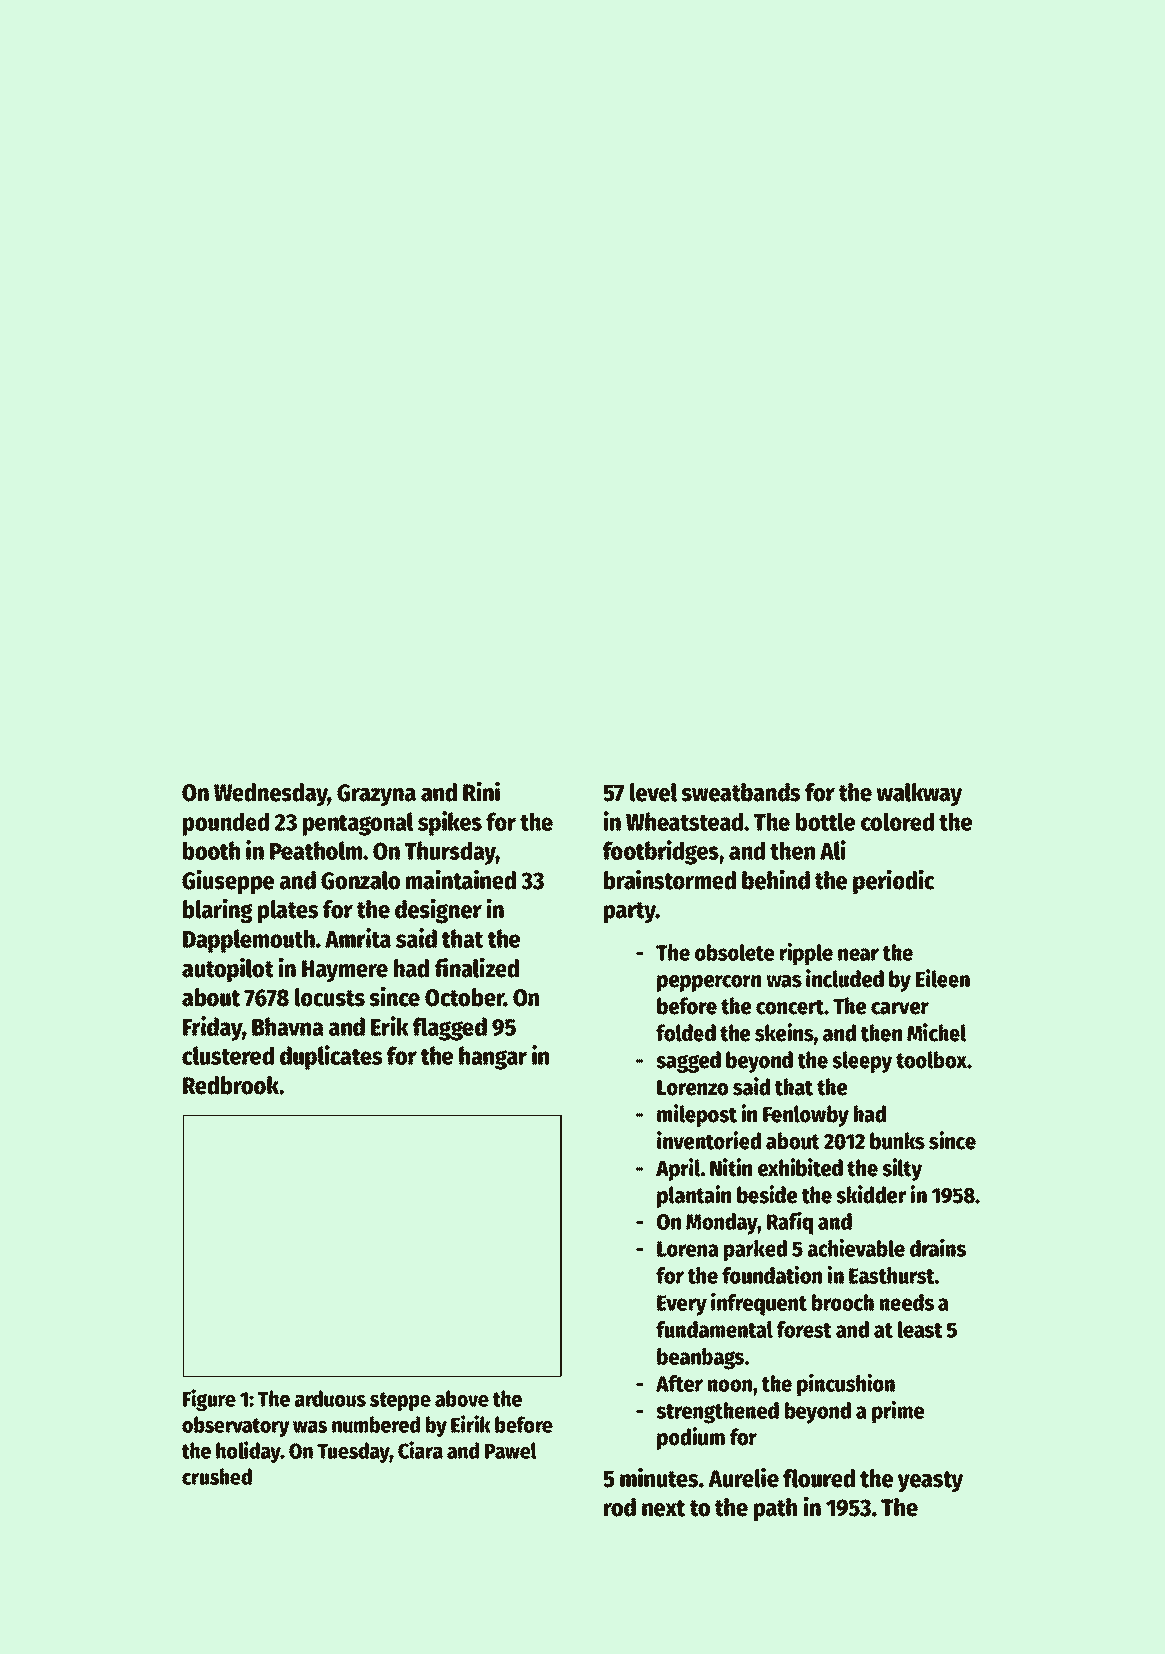 The width and height of the image is (1165, 1654). Describe the element at coordinates (231, 1085) in the image. I see `Redbrook` at that location.
